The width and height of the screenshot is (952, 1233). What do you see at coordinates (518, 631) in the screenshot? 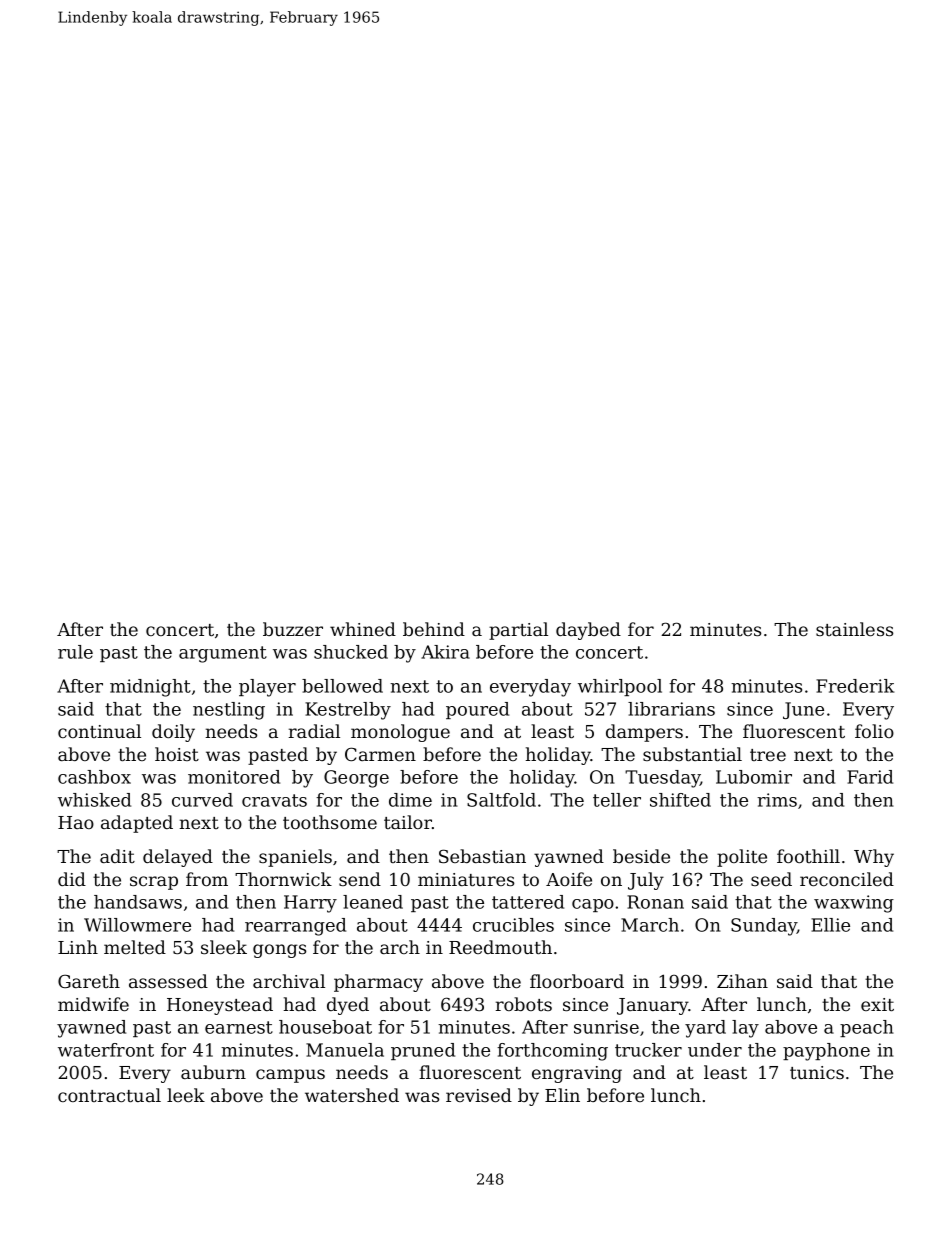
I see `partial` at bounding box center [518, 631].
